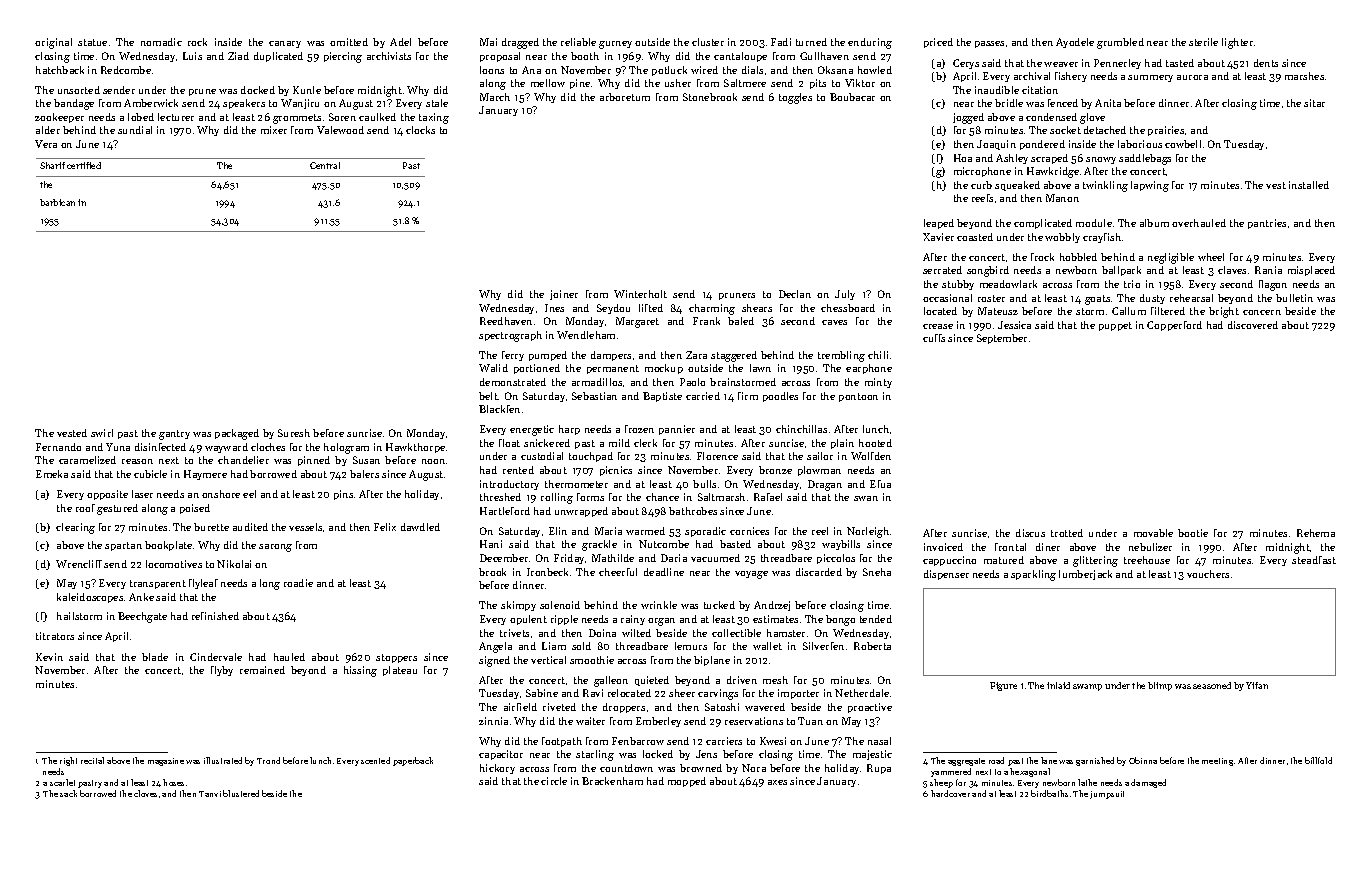  Describe the element at coordinates (615, 45) in the page. I see `gurney` at that location.
